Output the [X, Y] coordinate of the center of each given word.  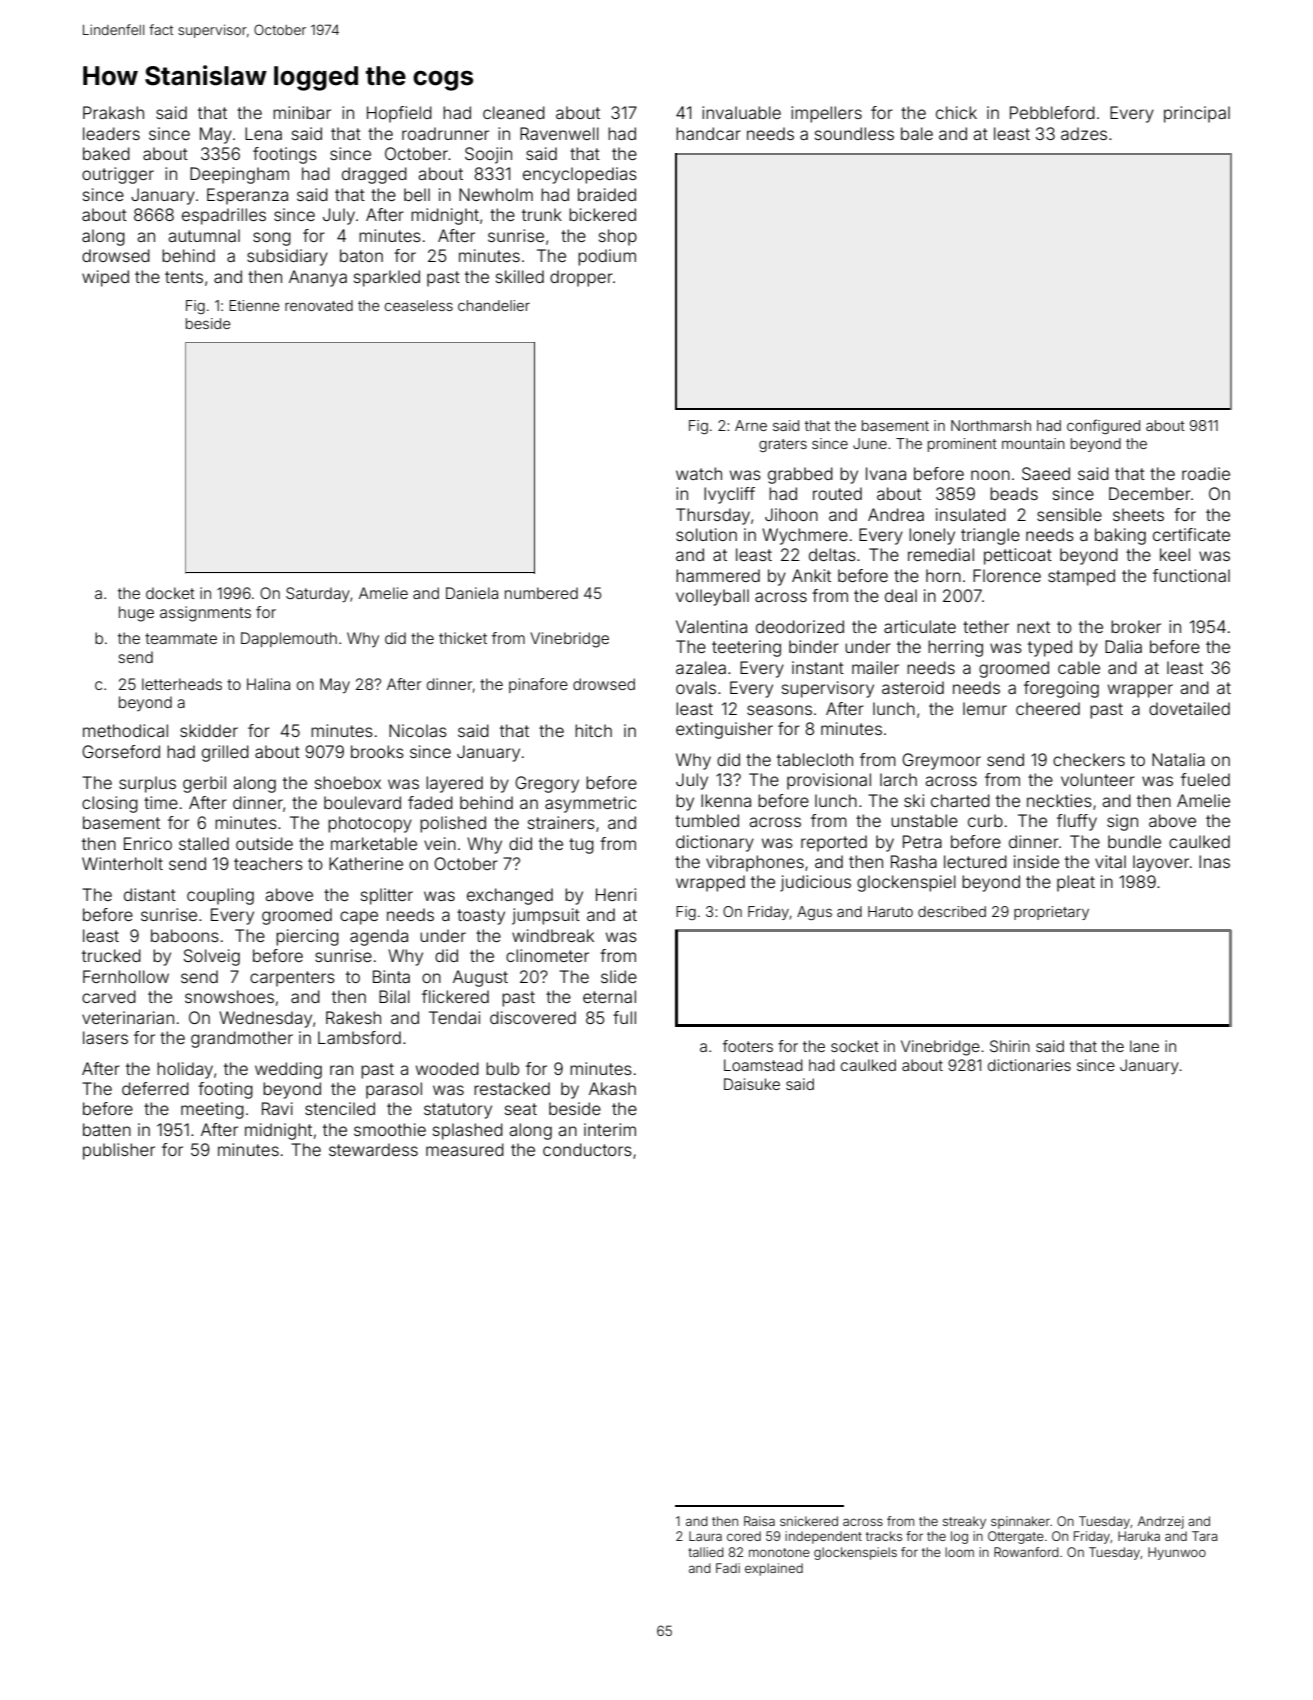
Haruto [890, 911]
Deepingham [239, 175]
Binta [391, 976]
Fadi [728, 1568]
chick [956, 112]
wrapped [710, 883]
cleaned [514, 112]
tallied [706, 1552]
